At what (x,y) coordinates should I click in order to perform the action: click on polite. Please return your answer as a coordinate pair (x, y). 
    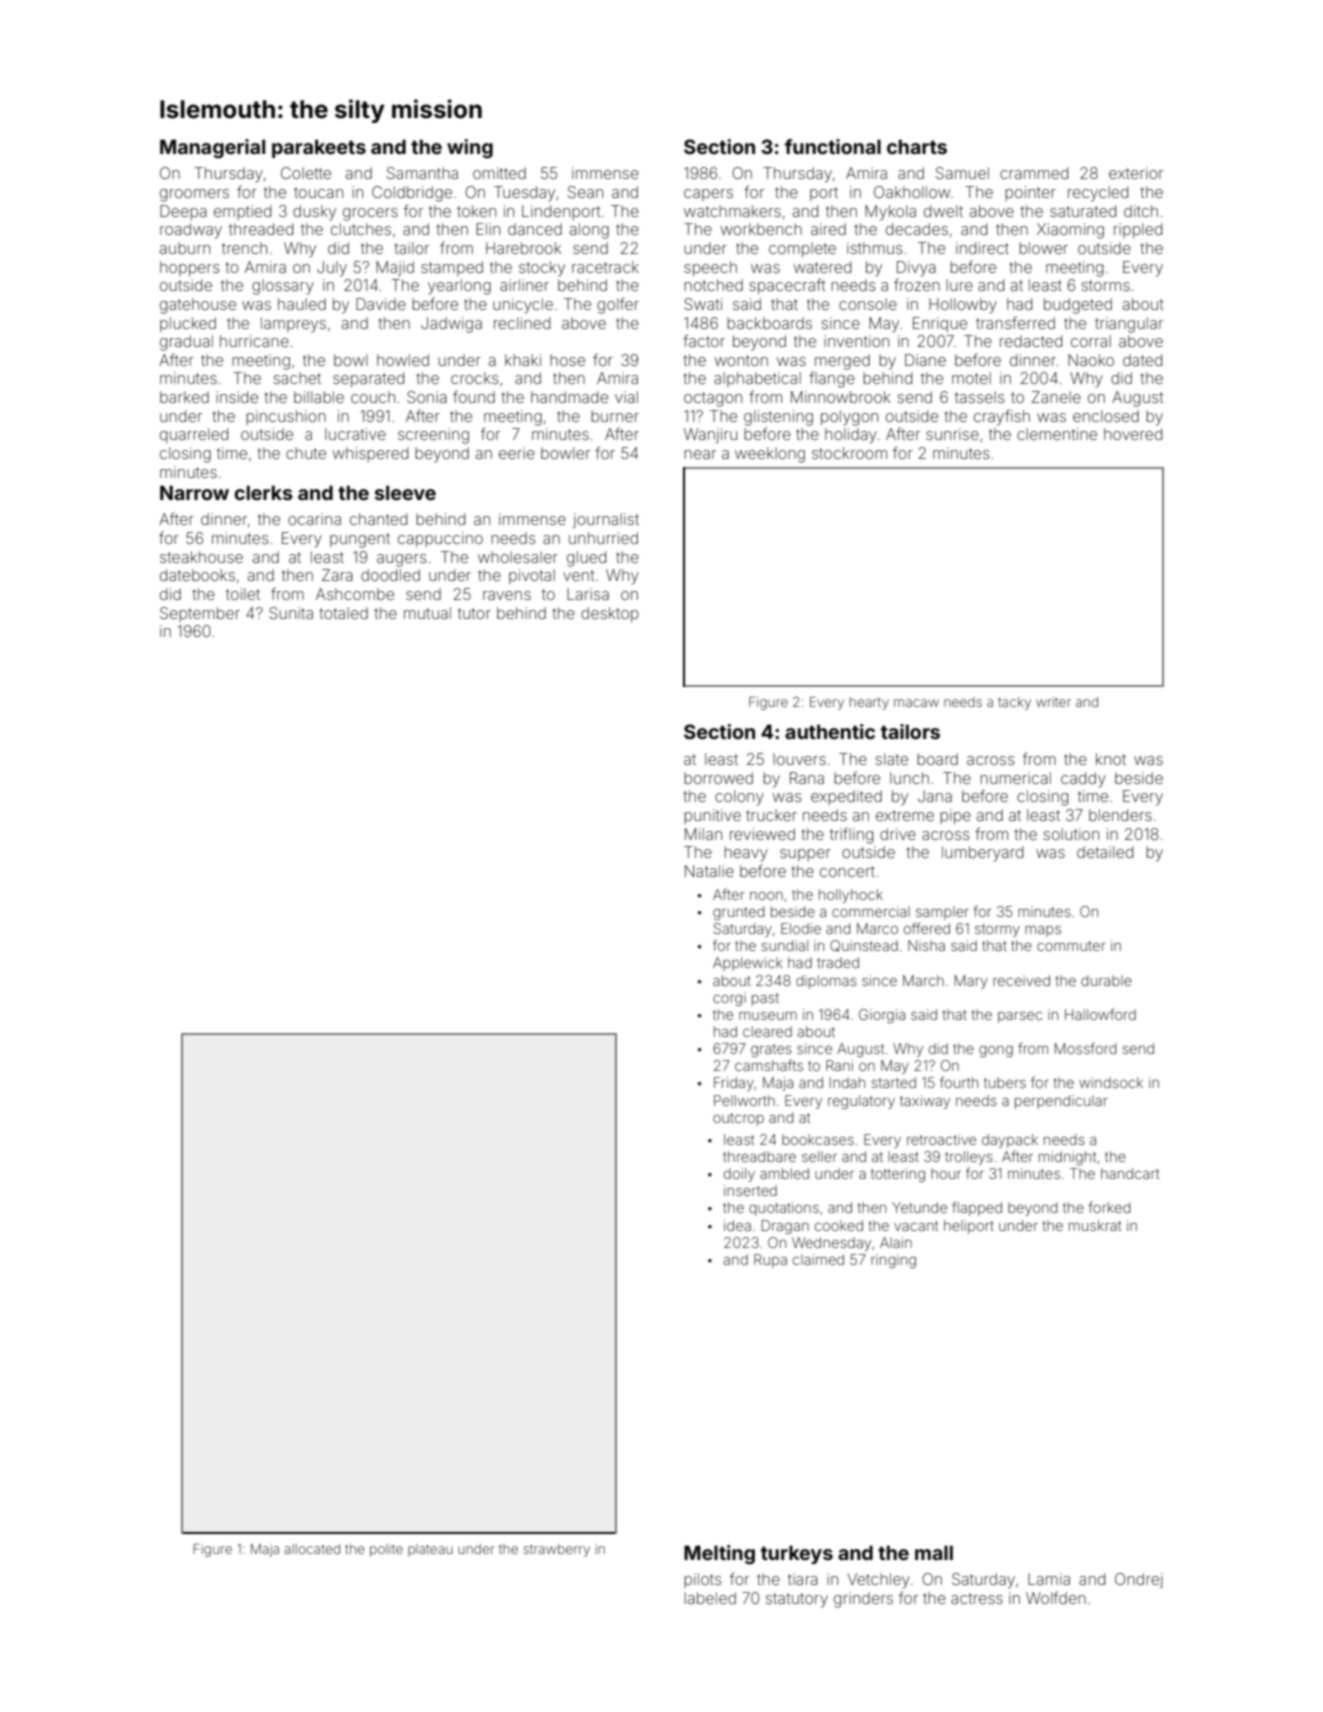
    Looking at the image, I should click on (386, 1550).
